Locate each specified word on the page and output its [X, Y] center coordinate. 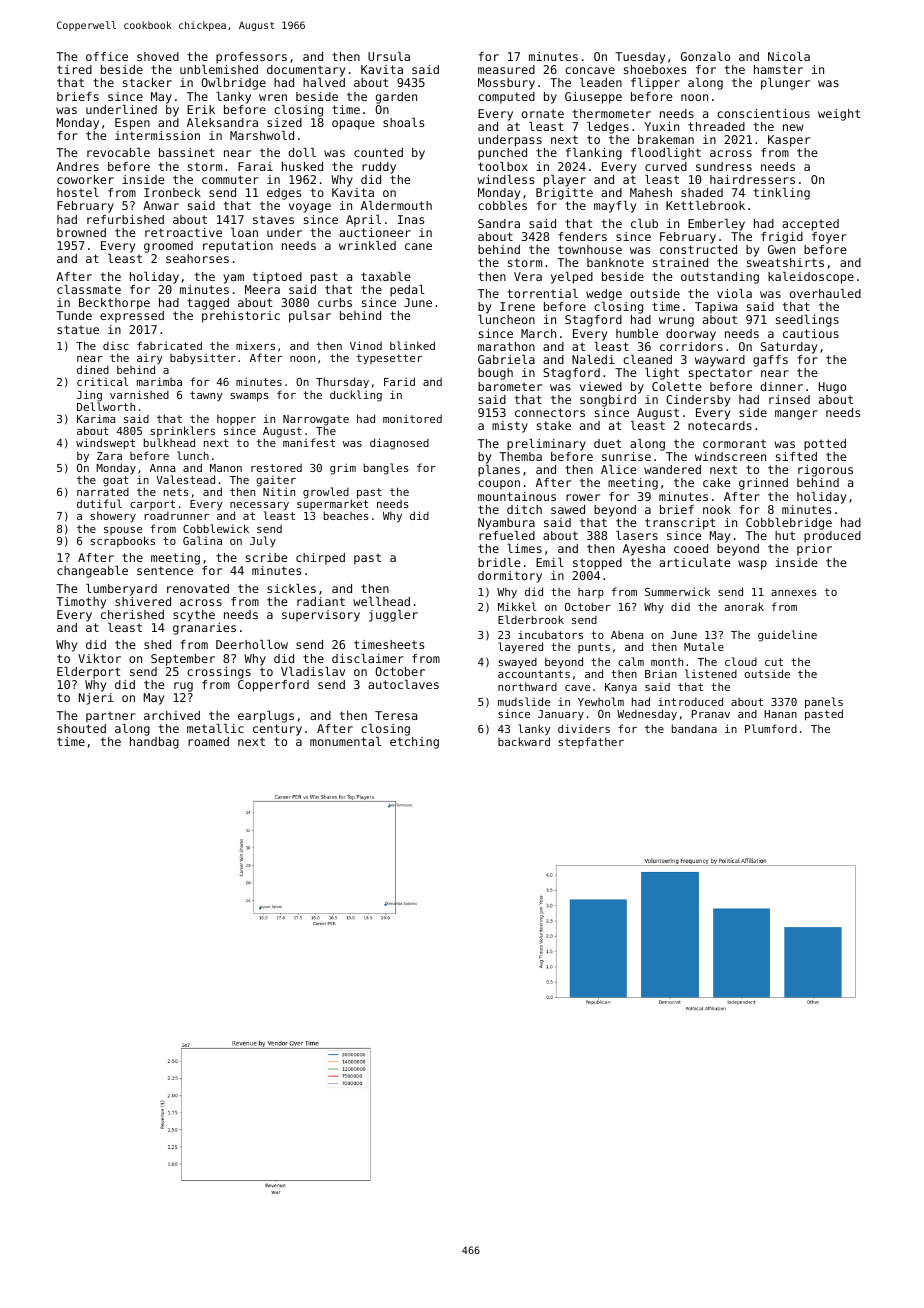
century [277, 730]
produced [832, 537]
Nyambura [506, 524]
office [107, 56]
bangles [386, 469]
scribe [267, 557]
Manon [226, 468]
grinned [763, 484]
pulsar [310, 317]
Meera [262, 289]
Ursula [389, 56]
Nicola [789, 56]
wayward [720, 361]
